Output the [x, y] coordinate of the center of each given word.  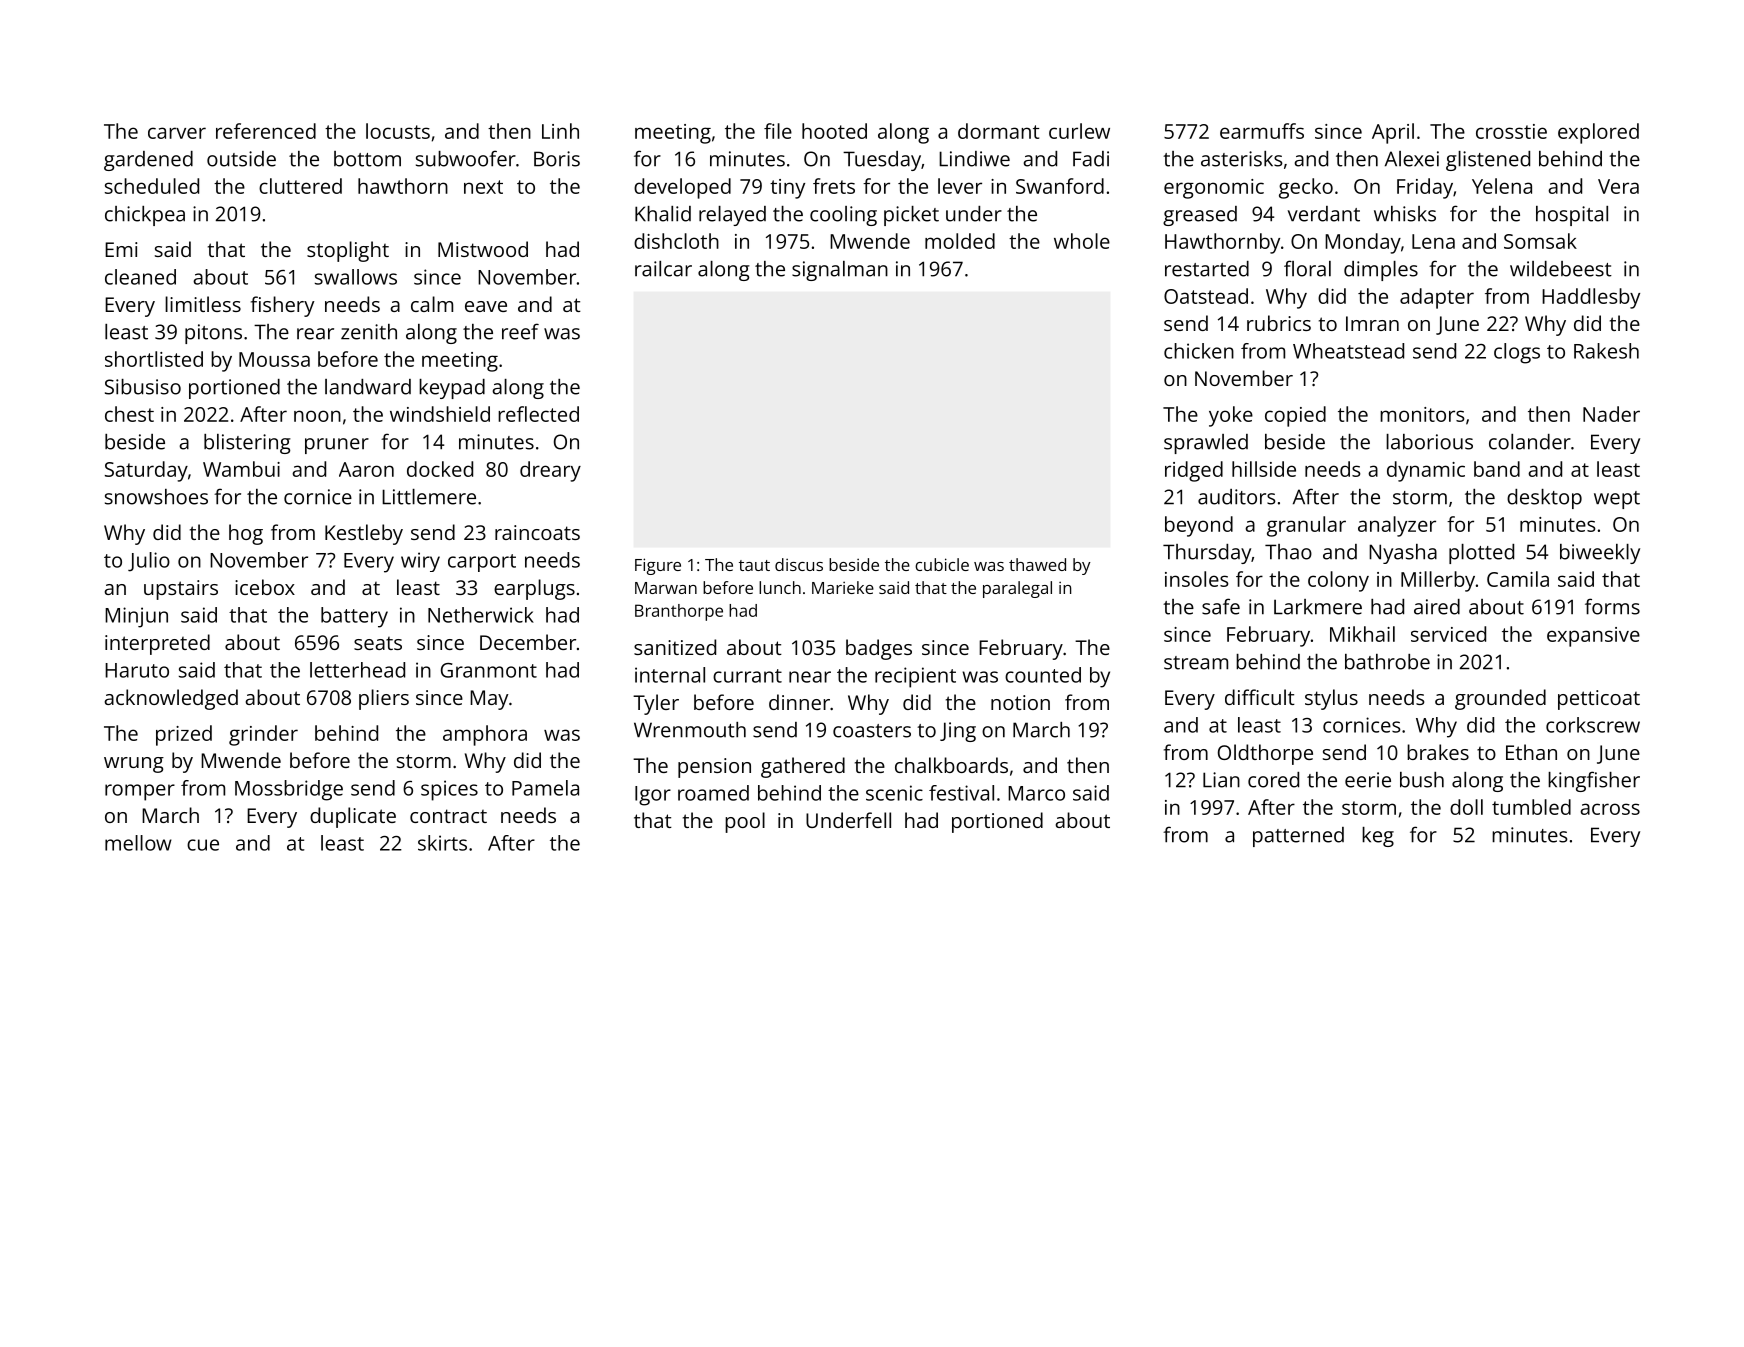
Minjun [136, 617]
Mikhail [1362, 634]
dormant [998, 131]
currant [747, 676]
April [1393, 133]
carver [177, 133]
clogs [1517, 353]
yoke [1231, 416]
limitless [203, 304]
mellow [138, 843]
